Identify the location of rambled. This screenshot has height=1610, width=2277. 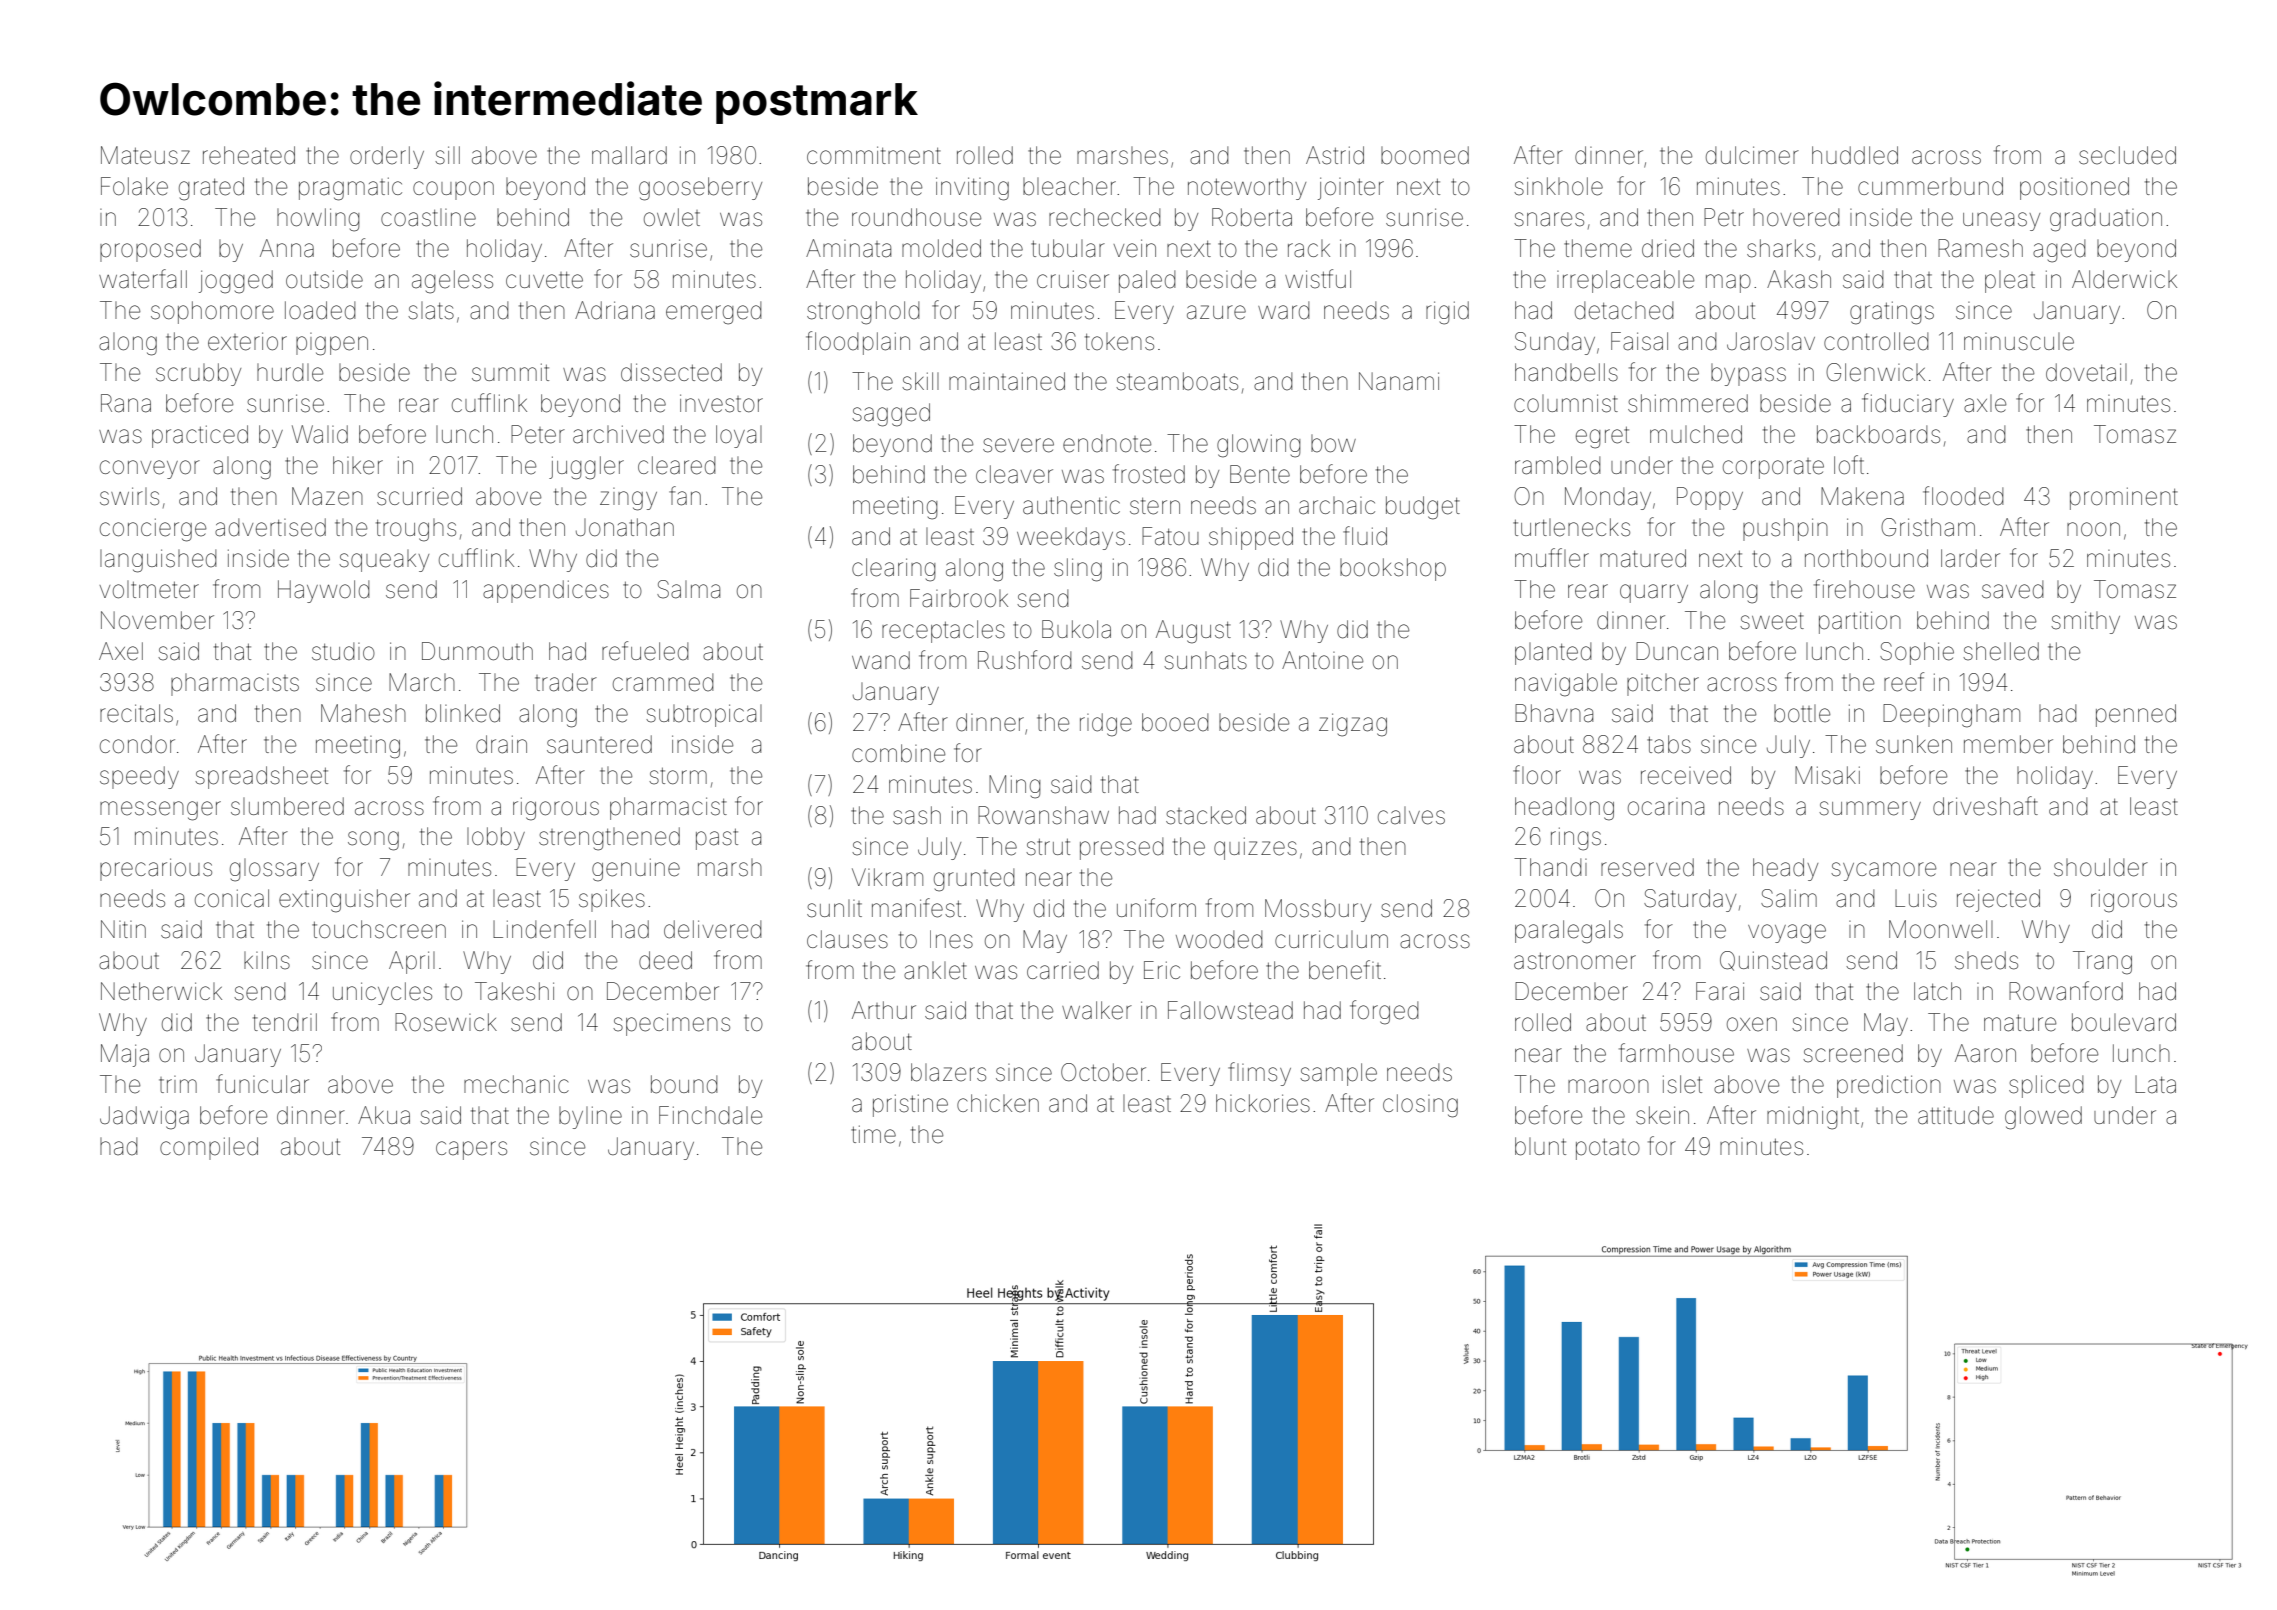
(1557, 465).
